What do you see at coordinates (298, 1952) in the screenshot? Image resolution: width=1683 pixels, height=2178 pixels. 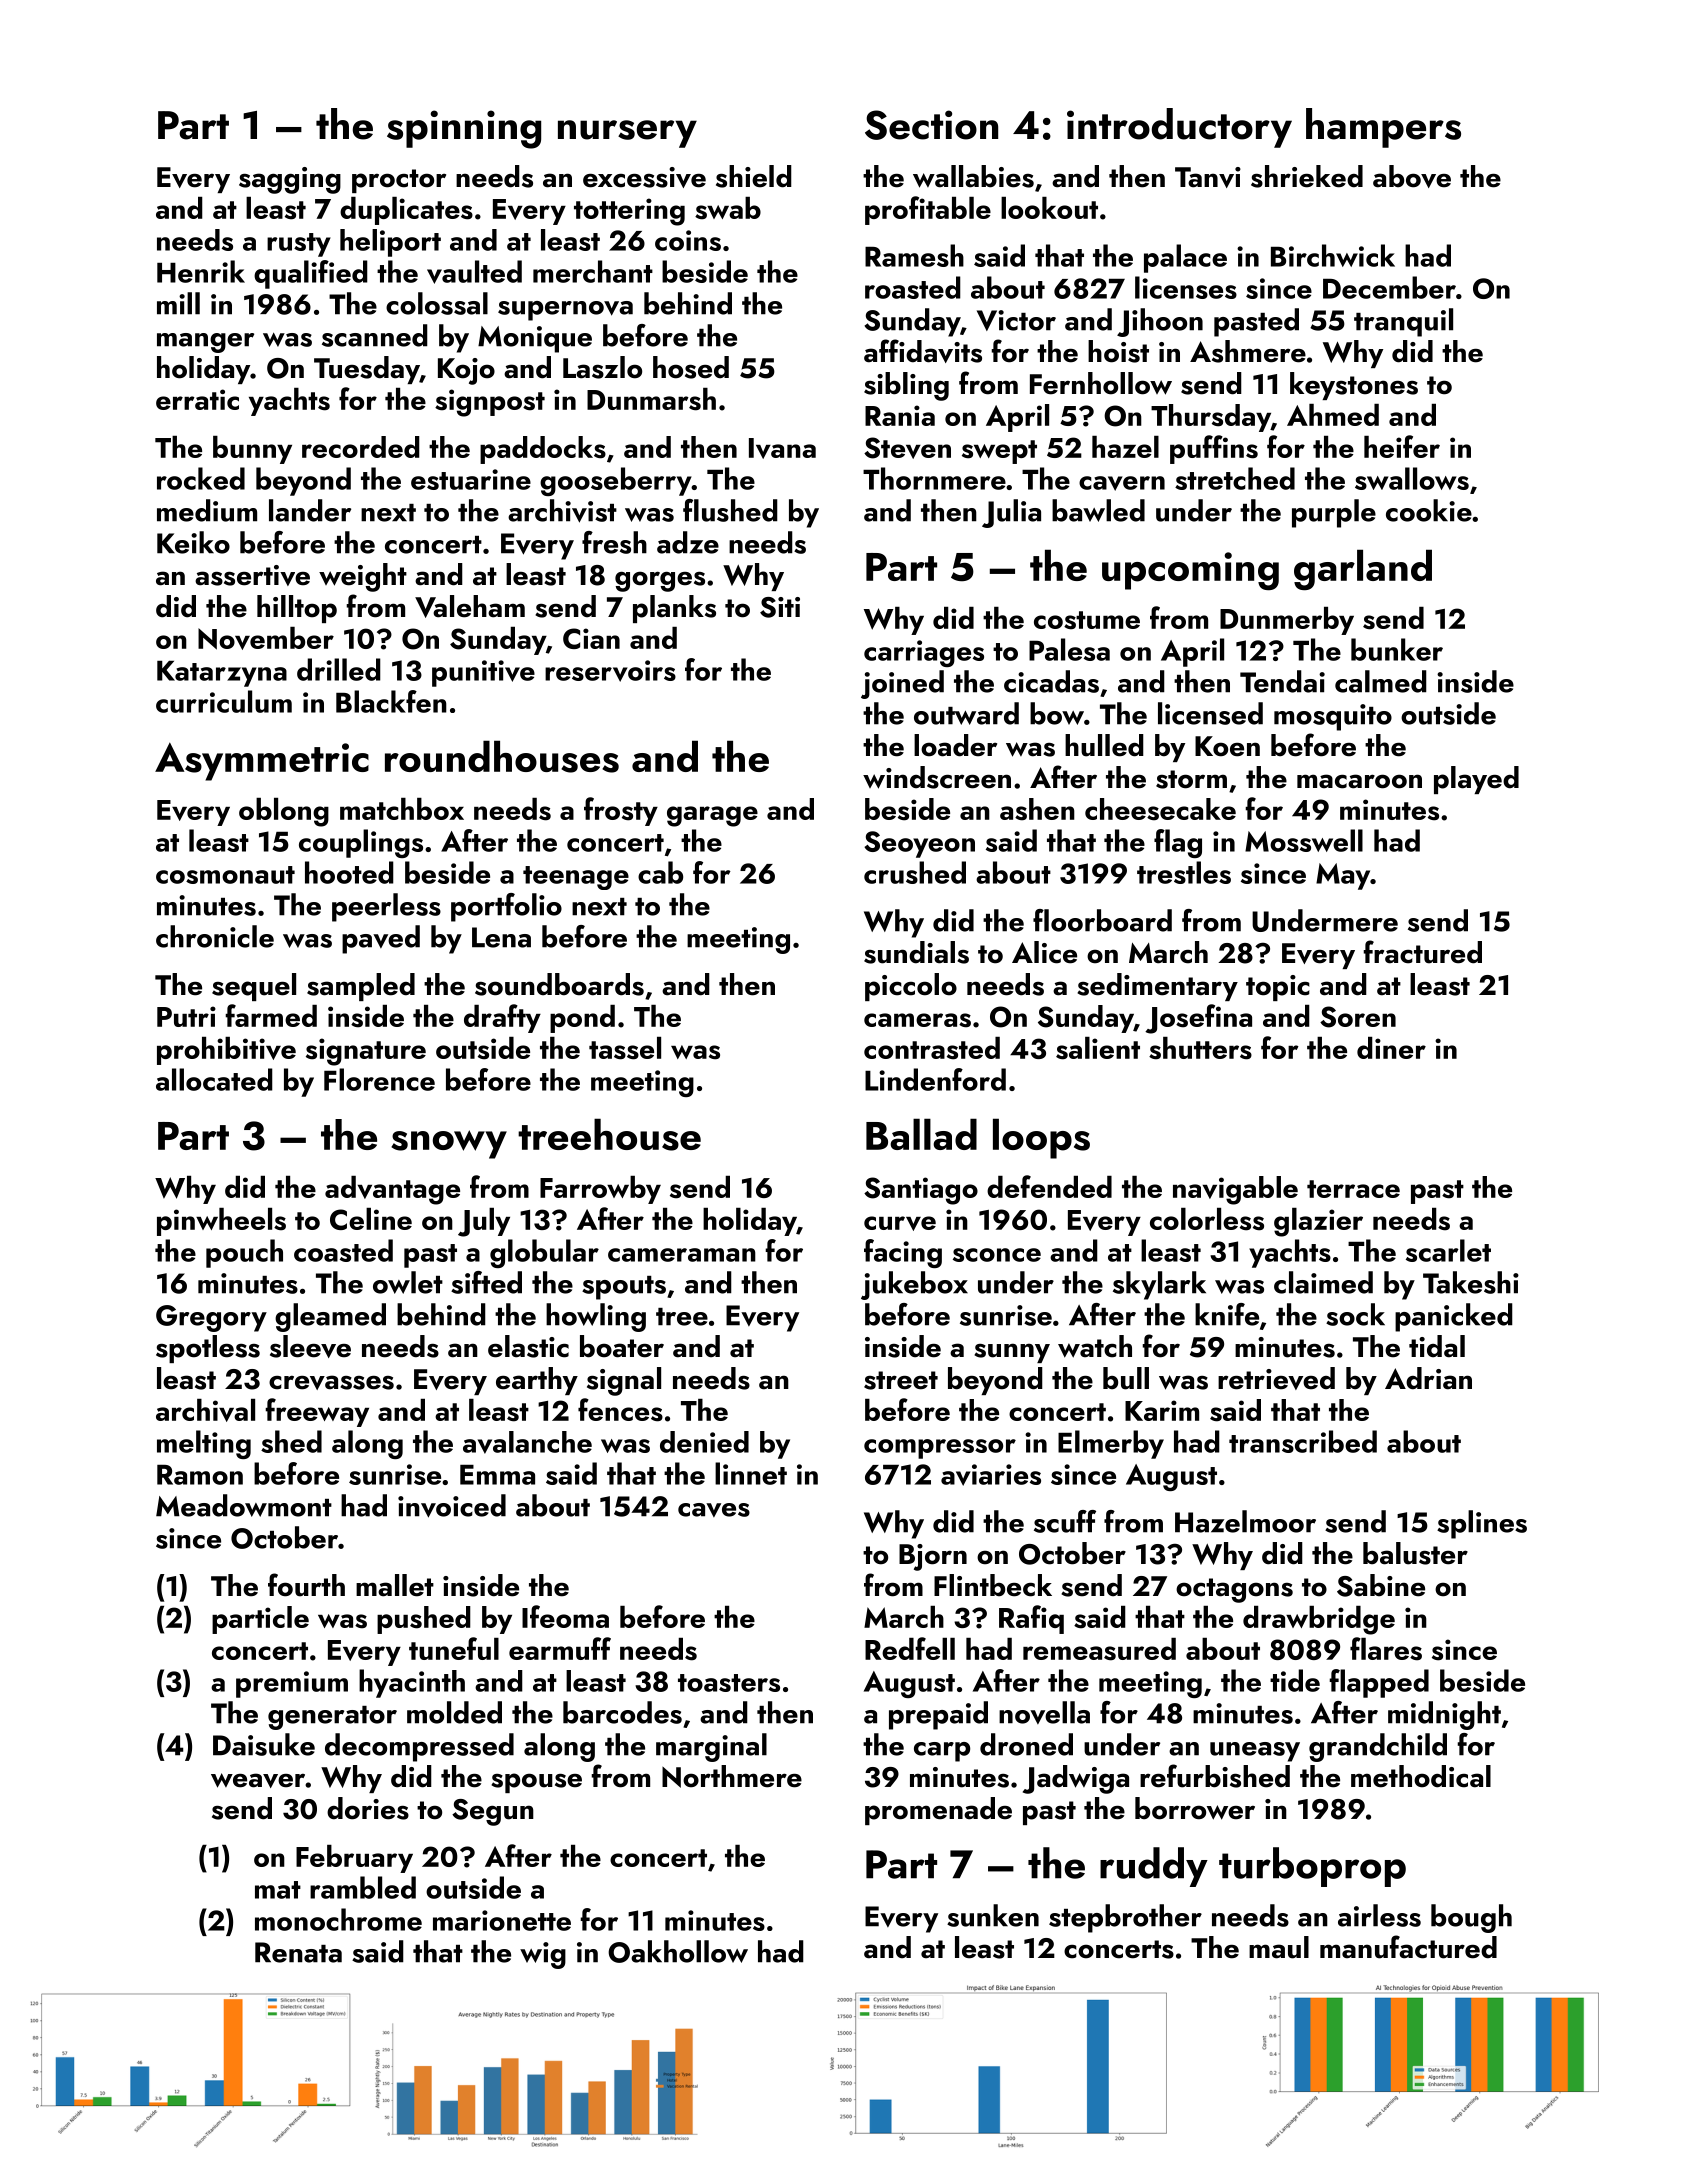 I see `Renata` at bounding box center [298, 1952].
